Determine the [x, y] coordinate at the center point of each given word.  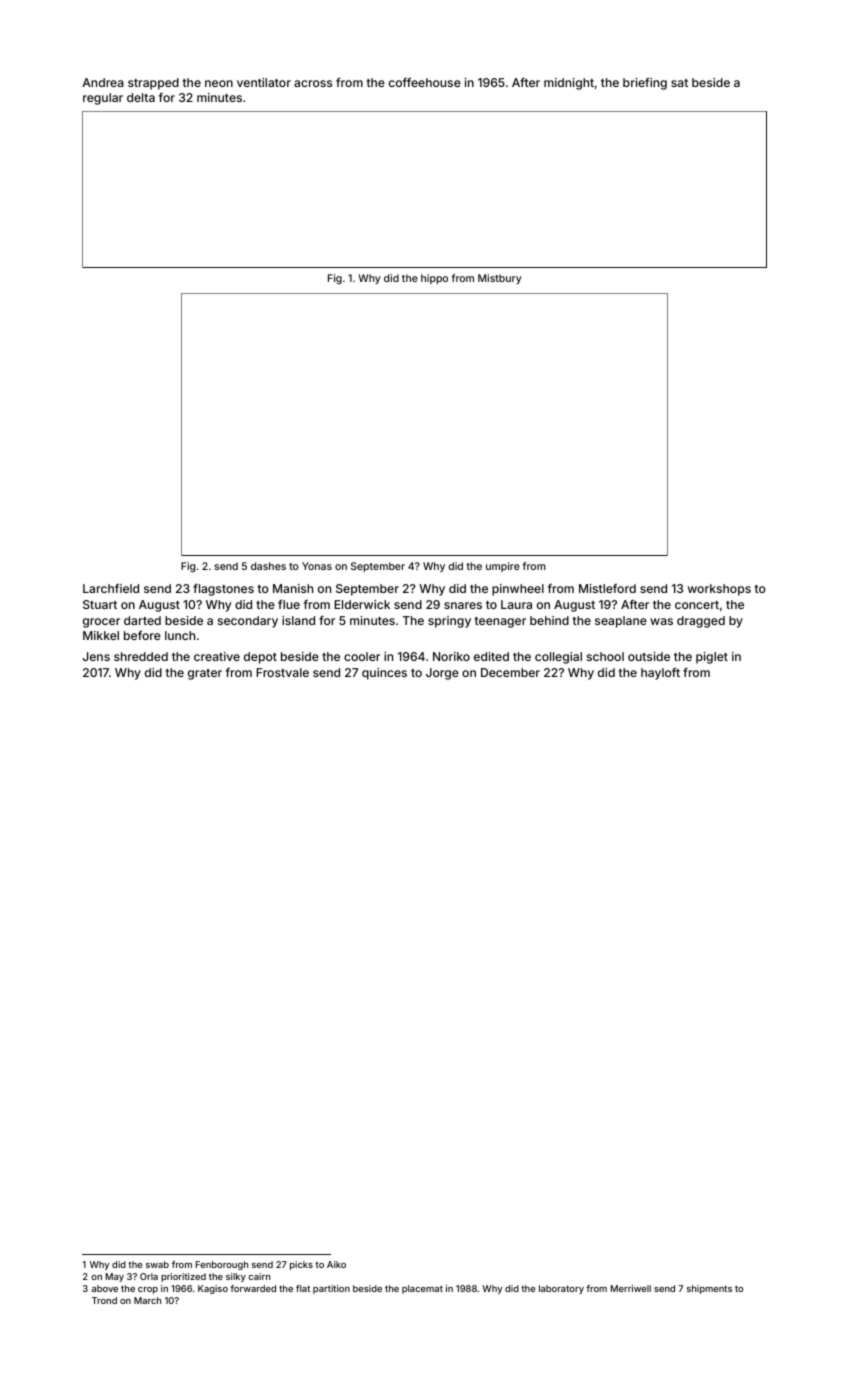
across [313, 83]
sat [679, 83]
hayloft [660, 674]
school [605, 656]
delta [141, 97]
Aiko [336, 1264]
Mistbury [500, 279]
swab [157, 1264]
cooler [362, 656]
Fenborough [221, 1265]
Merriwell [630, 1288]
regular [103, 99]
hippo [434, 279]
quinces [384, 674]
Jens [96, 656]
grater [205, 674]
